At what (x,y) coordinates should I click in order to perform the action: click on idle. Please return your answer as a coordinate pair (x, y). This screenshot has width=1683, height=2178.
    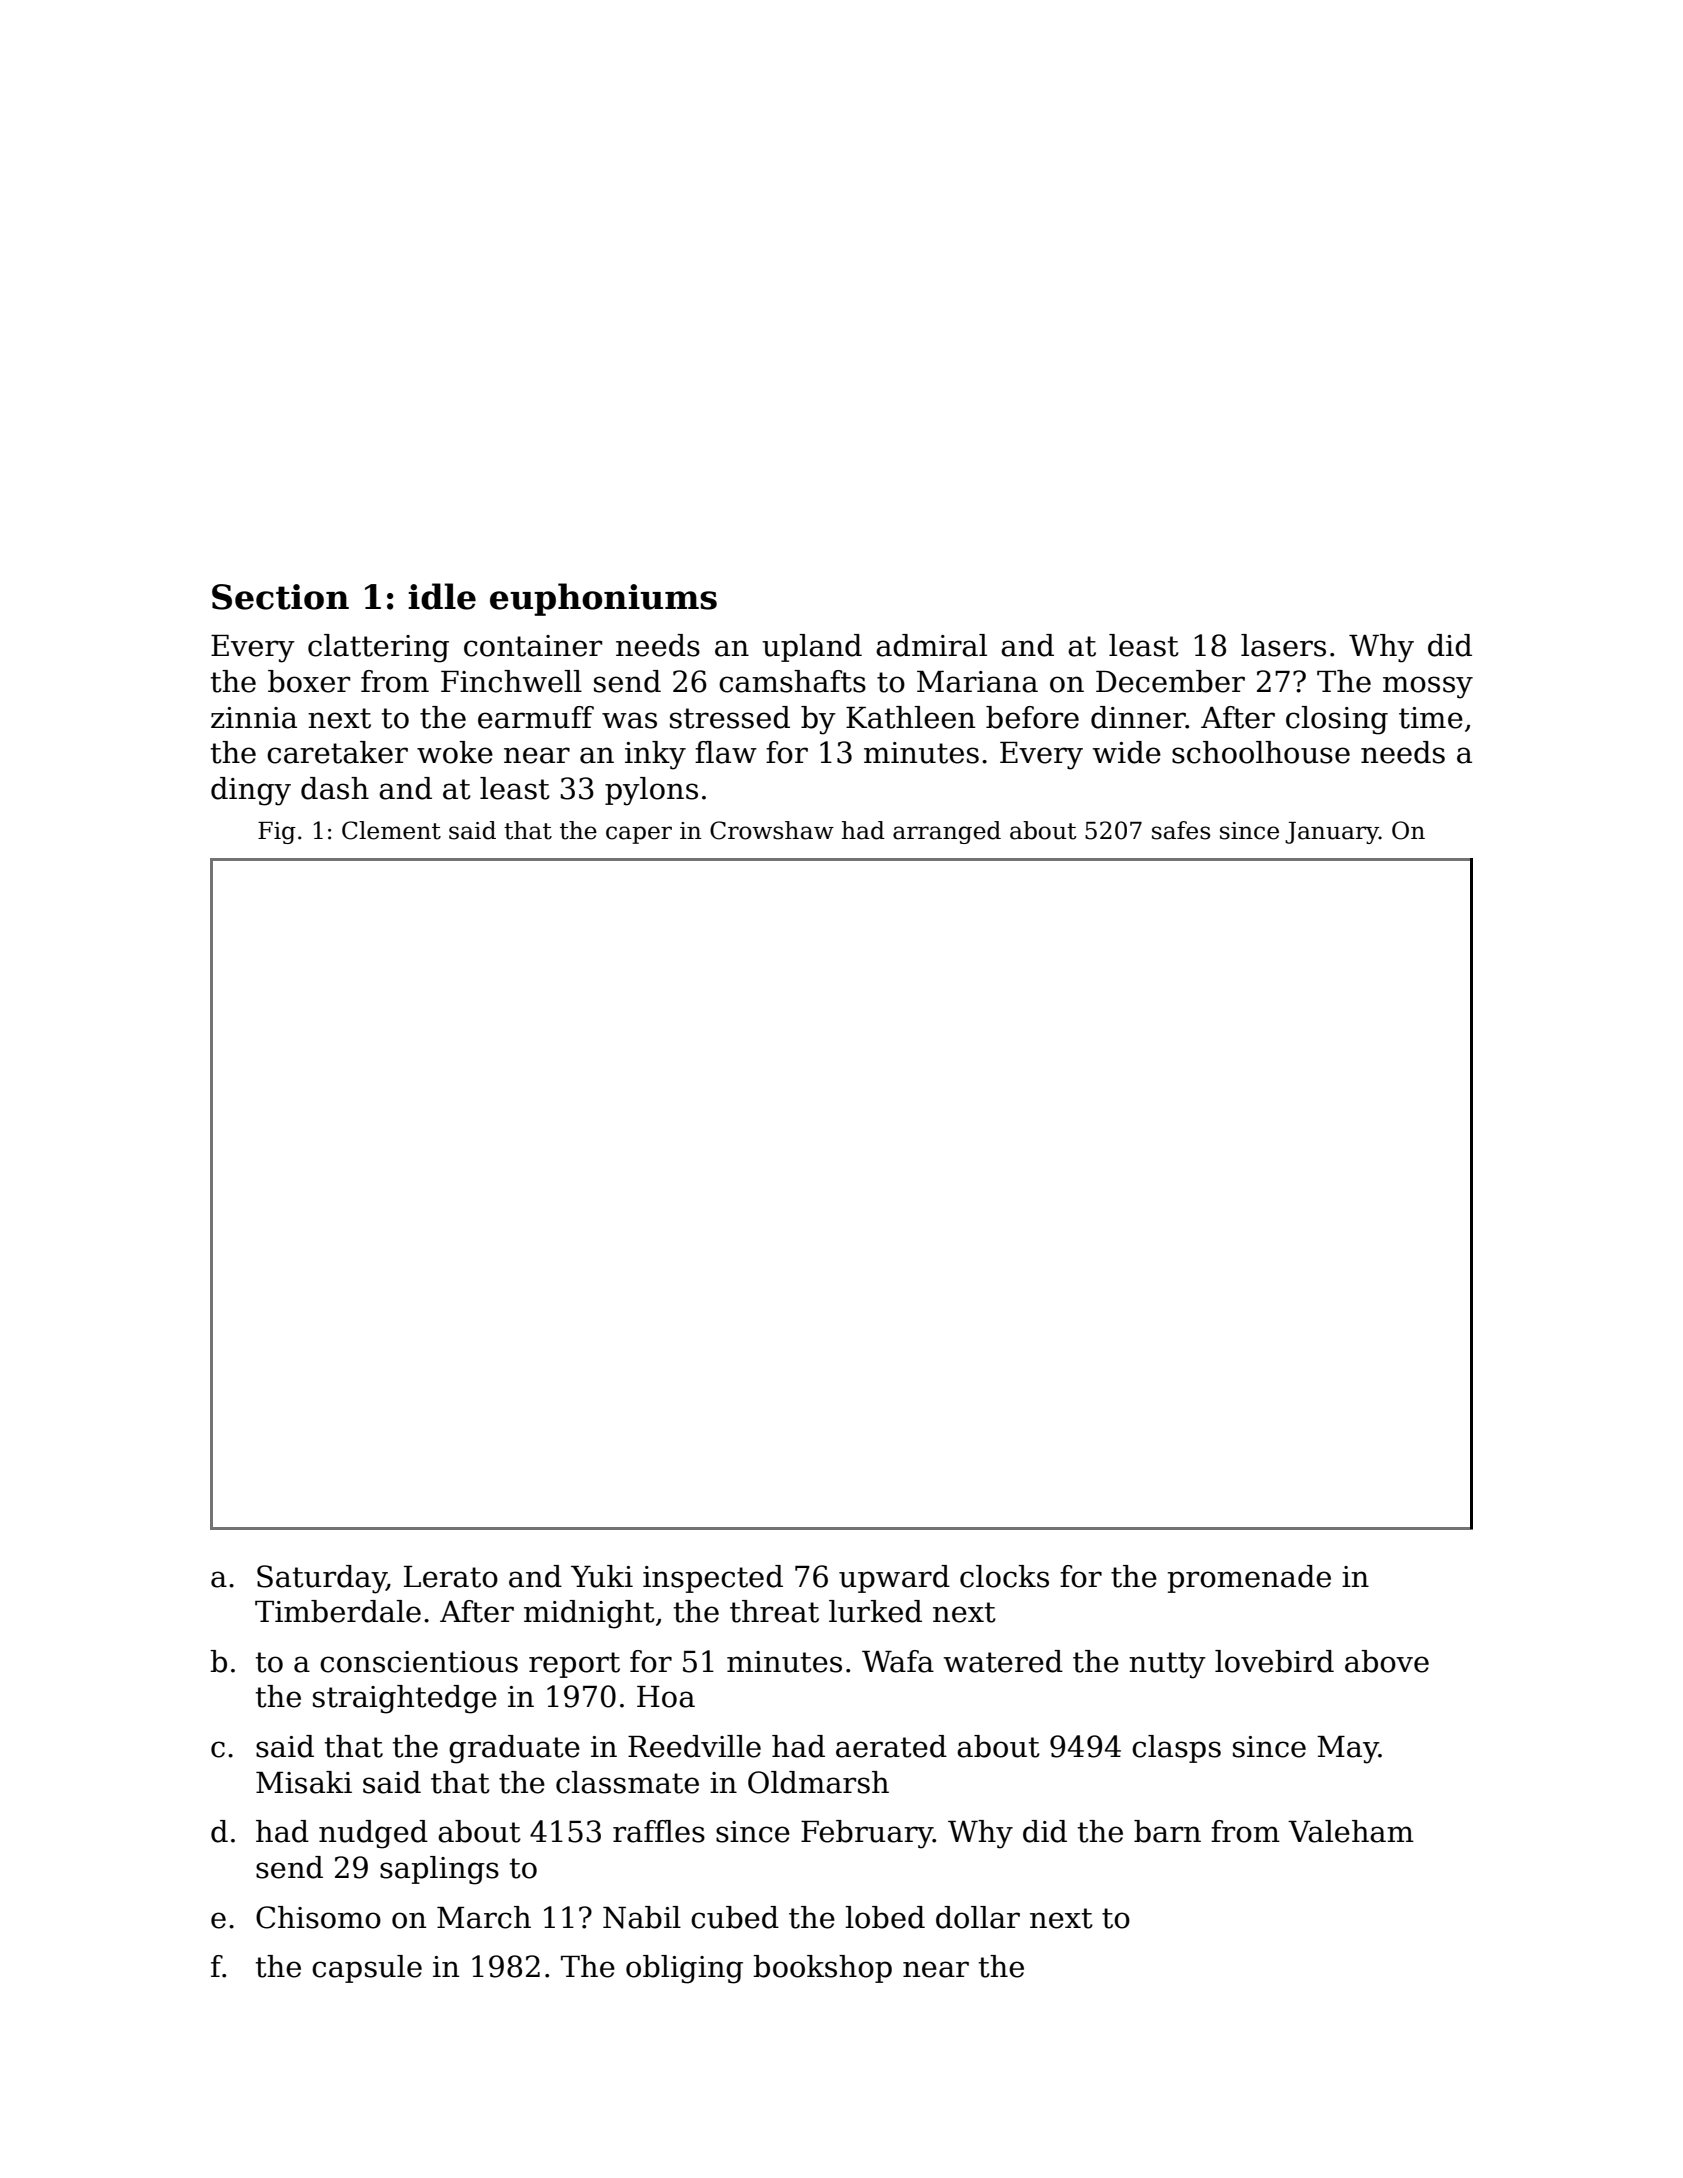
    Looking at the image, I should click on (442, 596).
